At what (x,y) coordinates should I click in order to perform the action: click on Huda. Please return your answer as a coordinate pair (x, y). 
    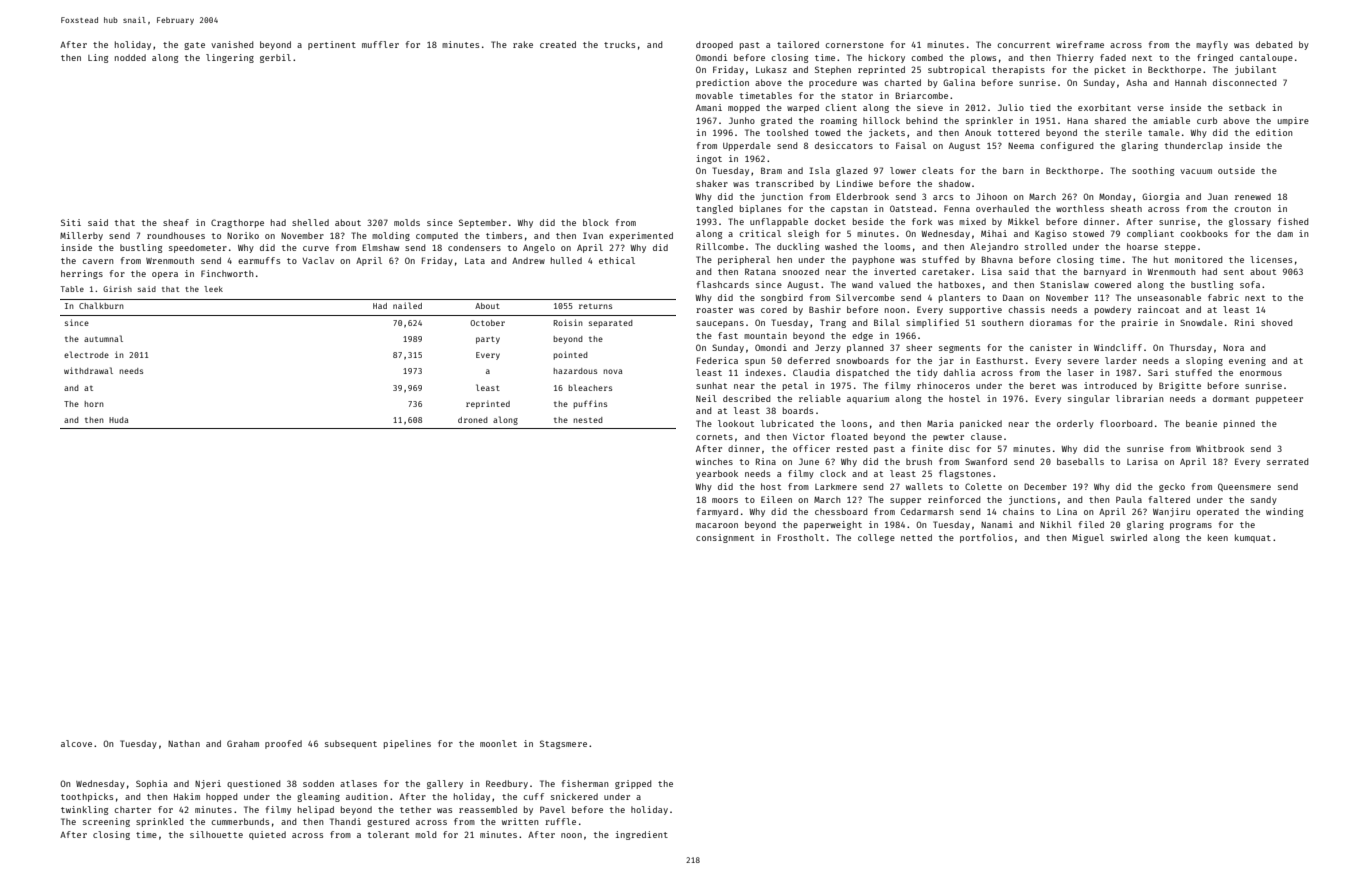
    Looking at the image, I should click on (118, 420).
